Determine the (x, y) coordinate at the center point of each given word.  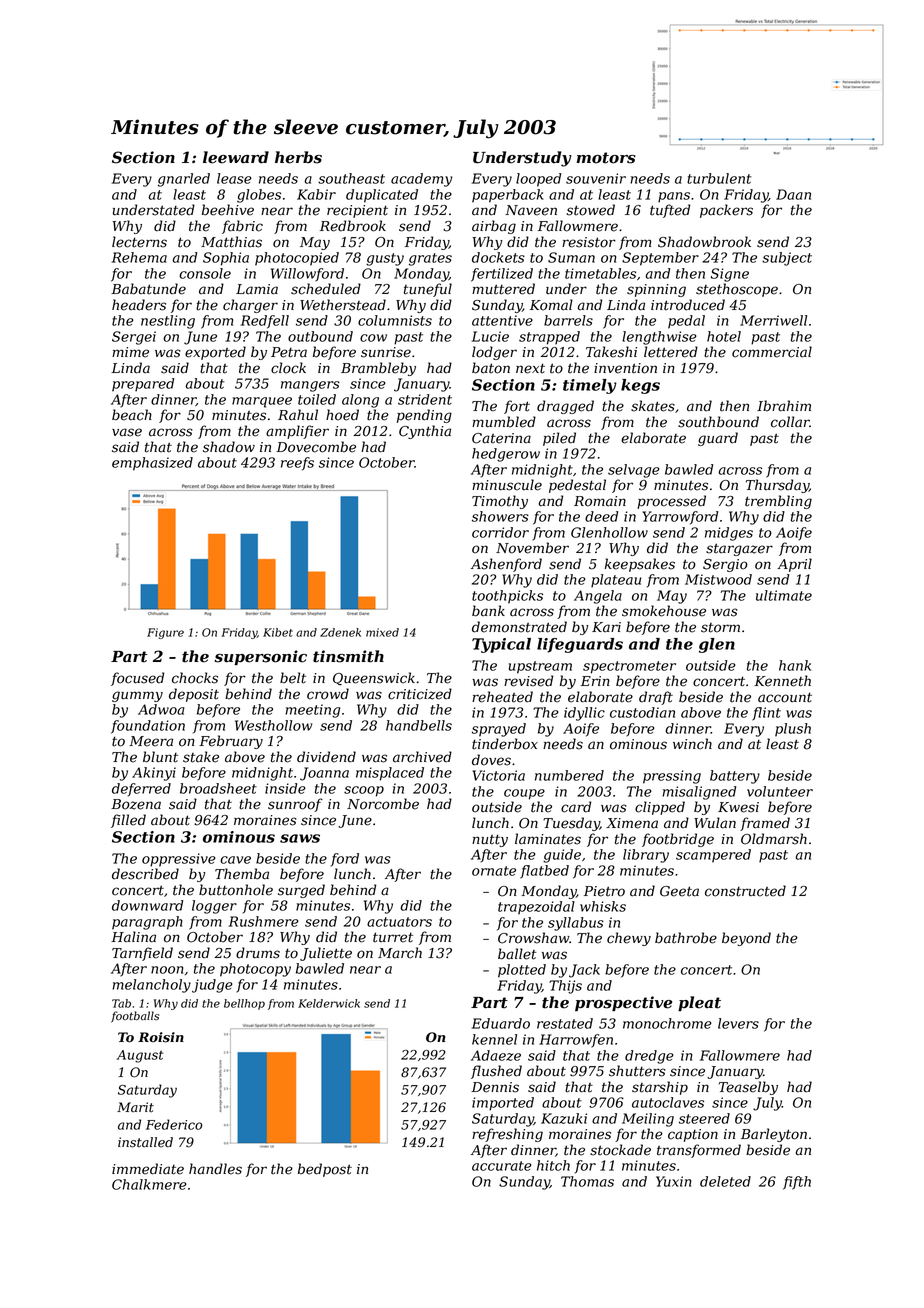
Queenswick (374, 678)
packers (726, 211)
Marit (135, 1107)
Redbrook (353, 226)
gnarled (184, 180)
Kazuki (564, 1118)
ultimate (784, 595)
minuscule (507, 485)
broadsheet (218, 788)
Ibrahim (784, 406)
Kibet (278, 632)
